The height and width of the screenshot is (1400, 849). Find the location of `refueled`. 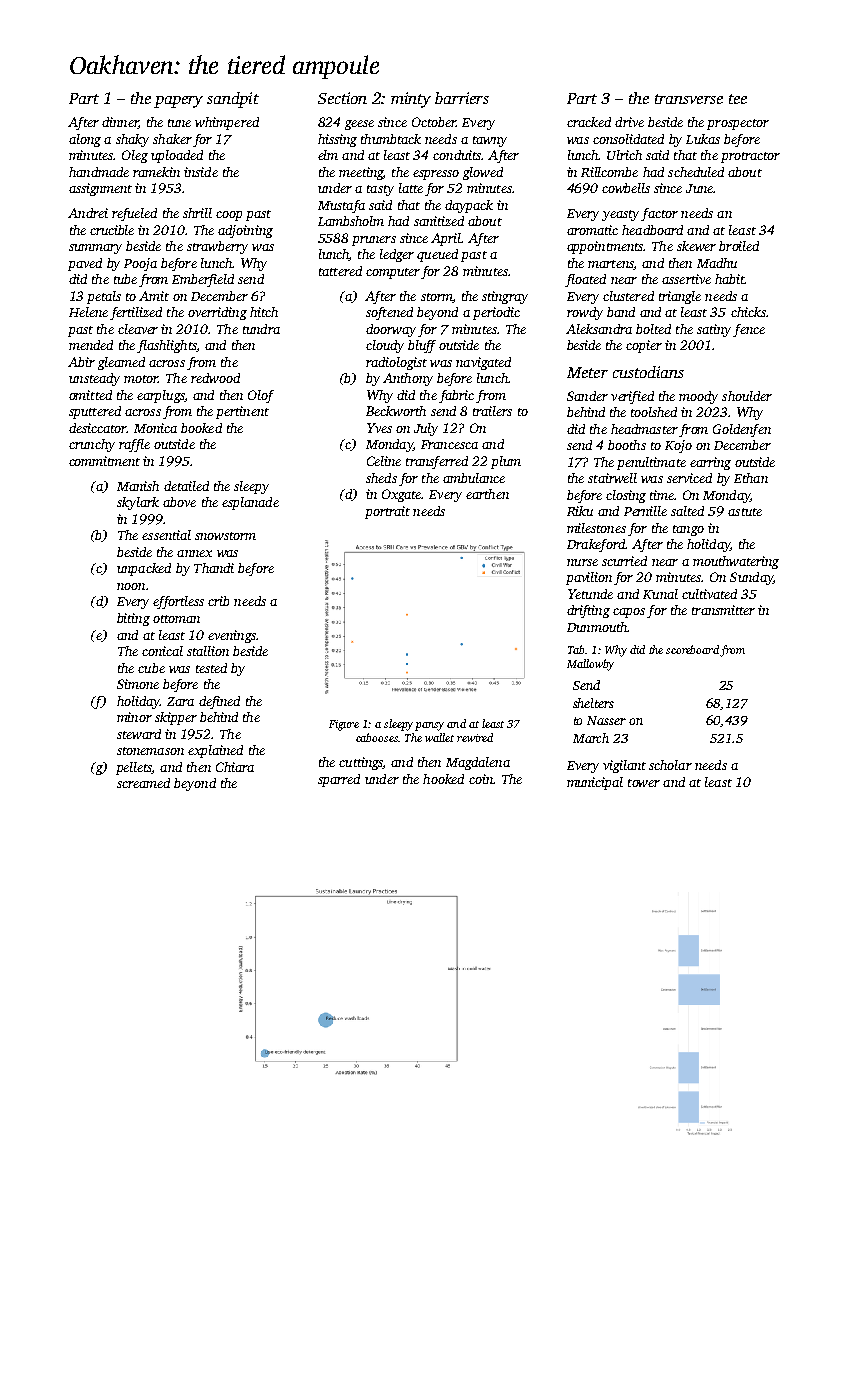

refueled is located at coordinates (134, 214).
